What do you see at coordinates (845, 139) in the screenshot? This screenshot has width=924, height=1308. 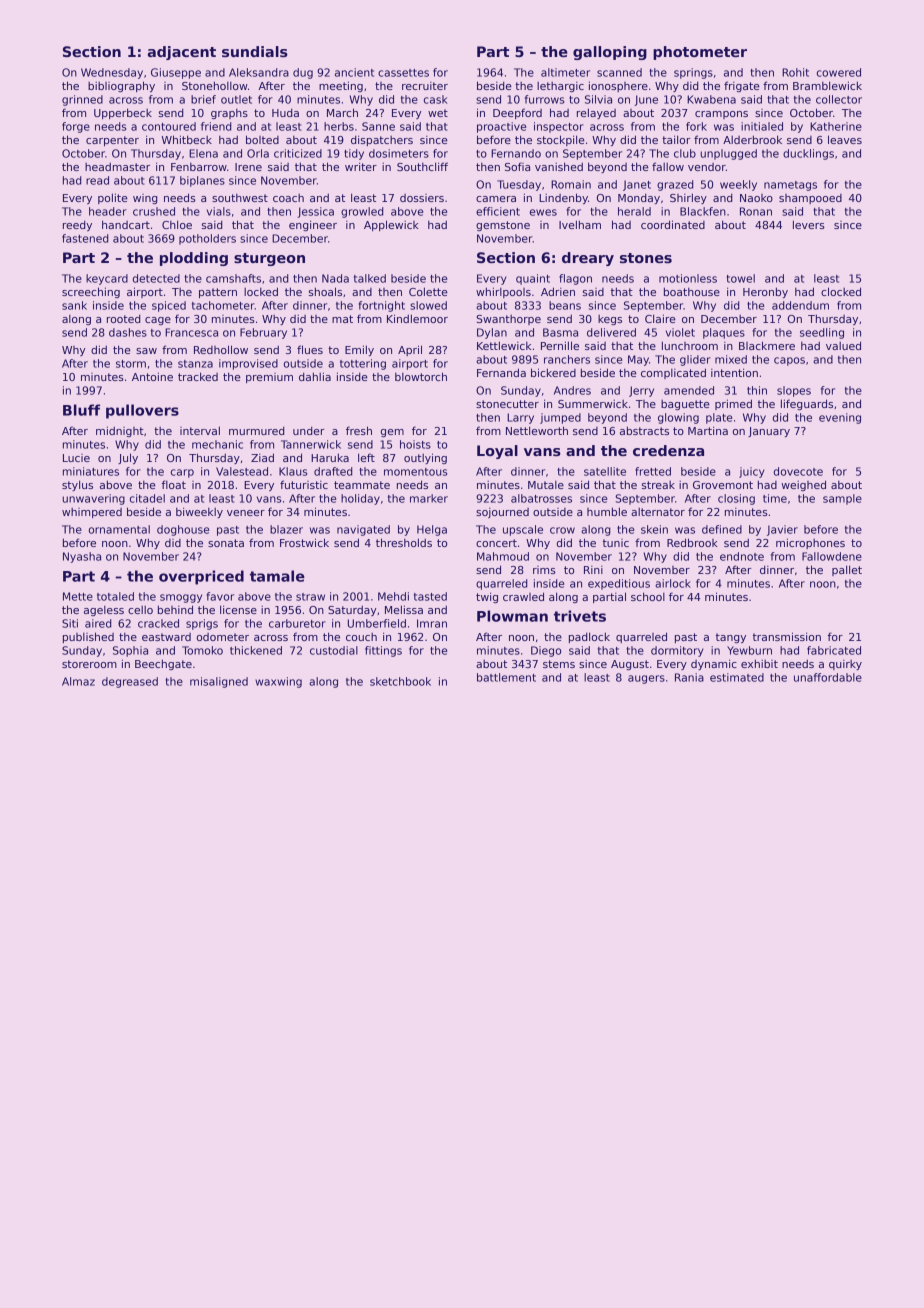 I see `leaves` at bounding box center [845, 139].
